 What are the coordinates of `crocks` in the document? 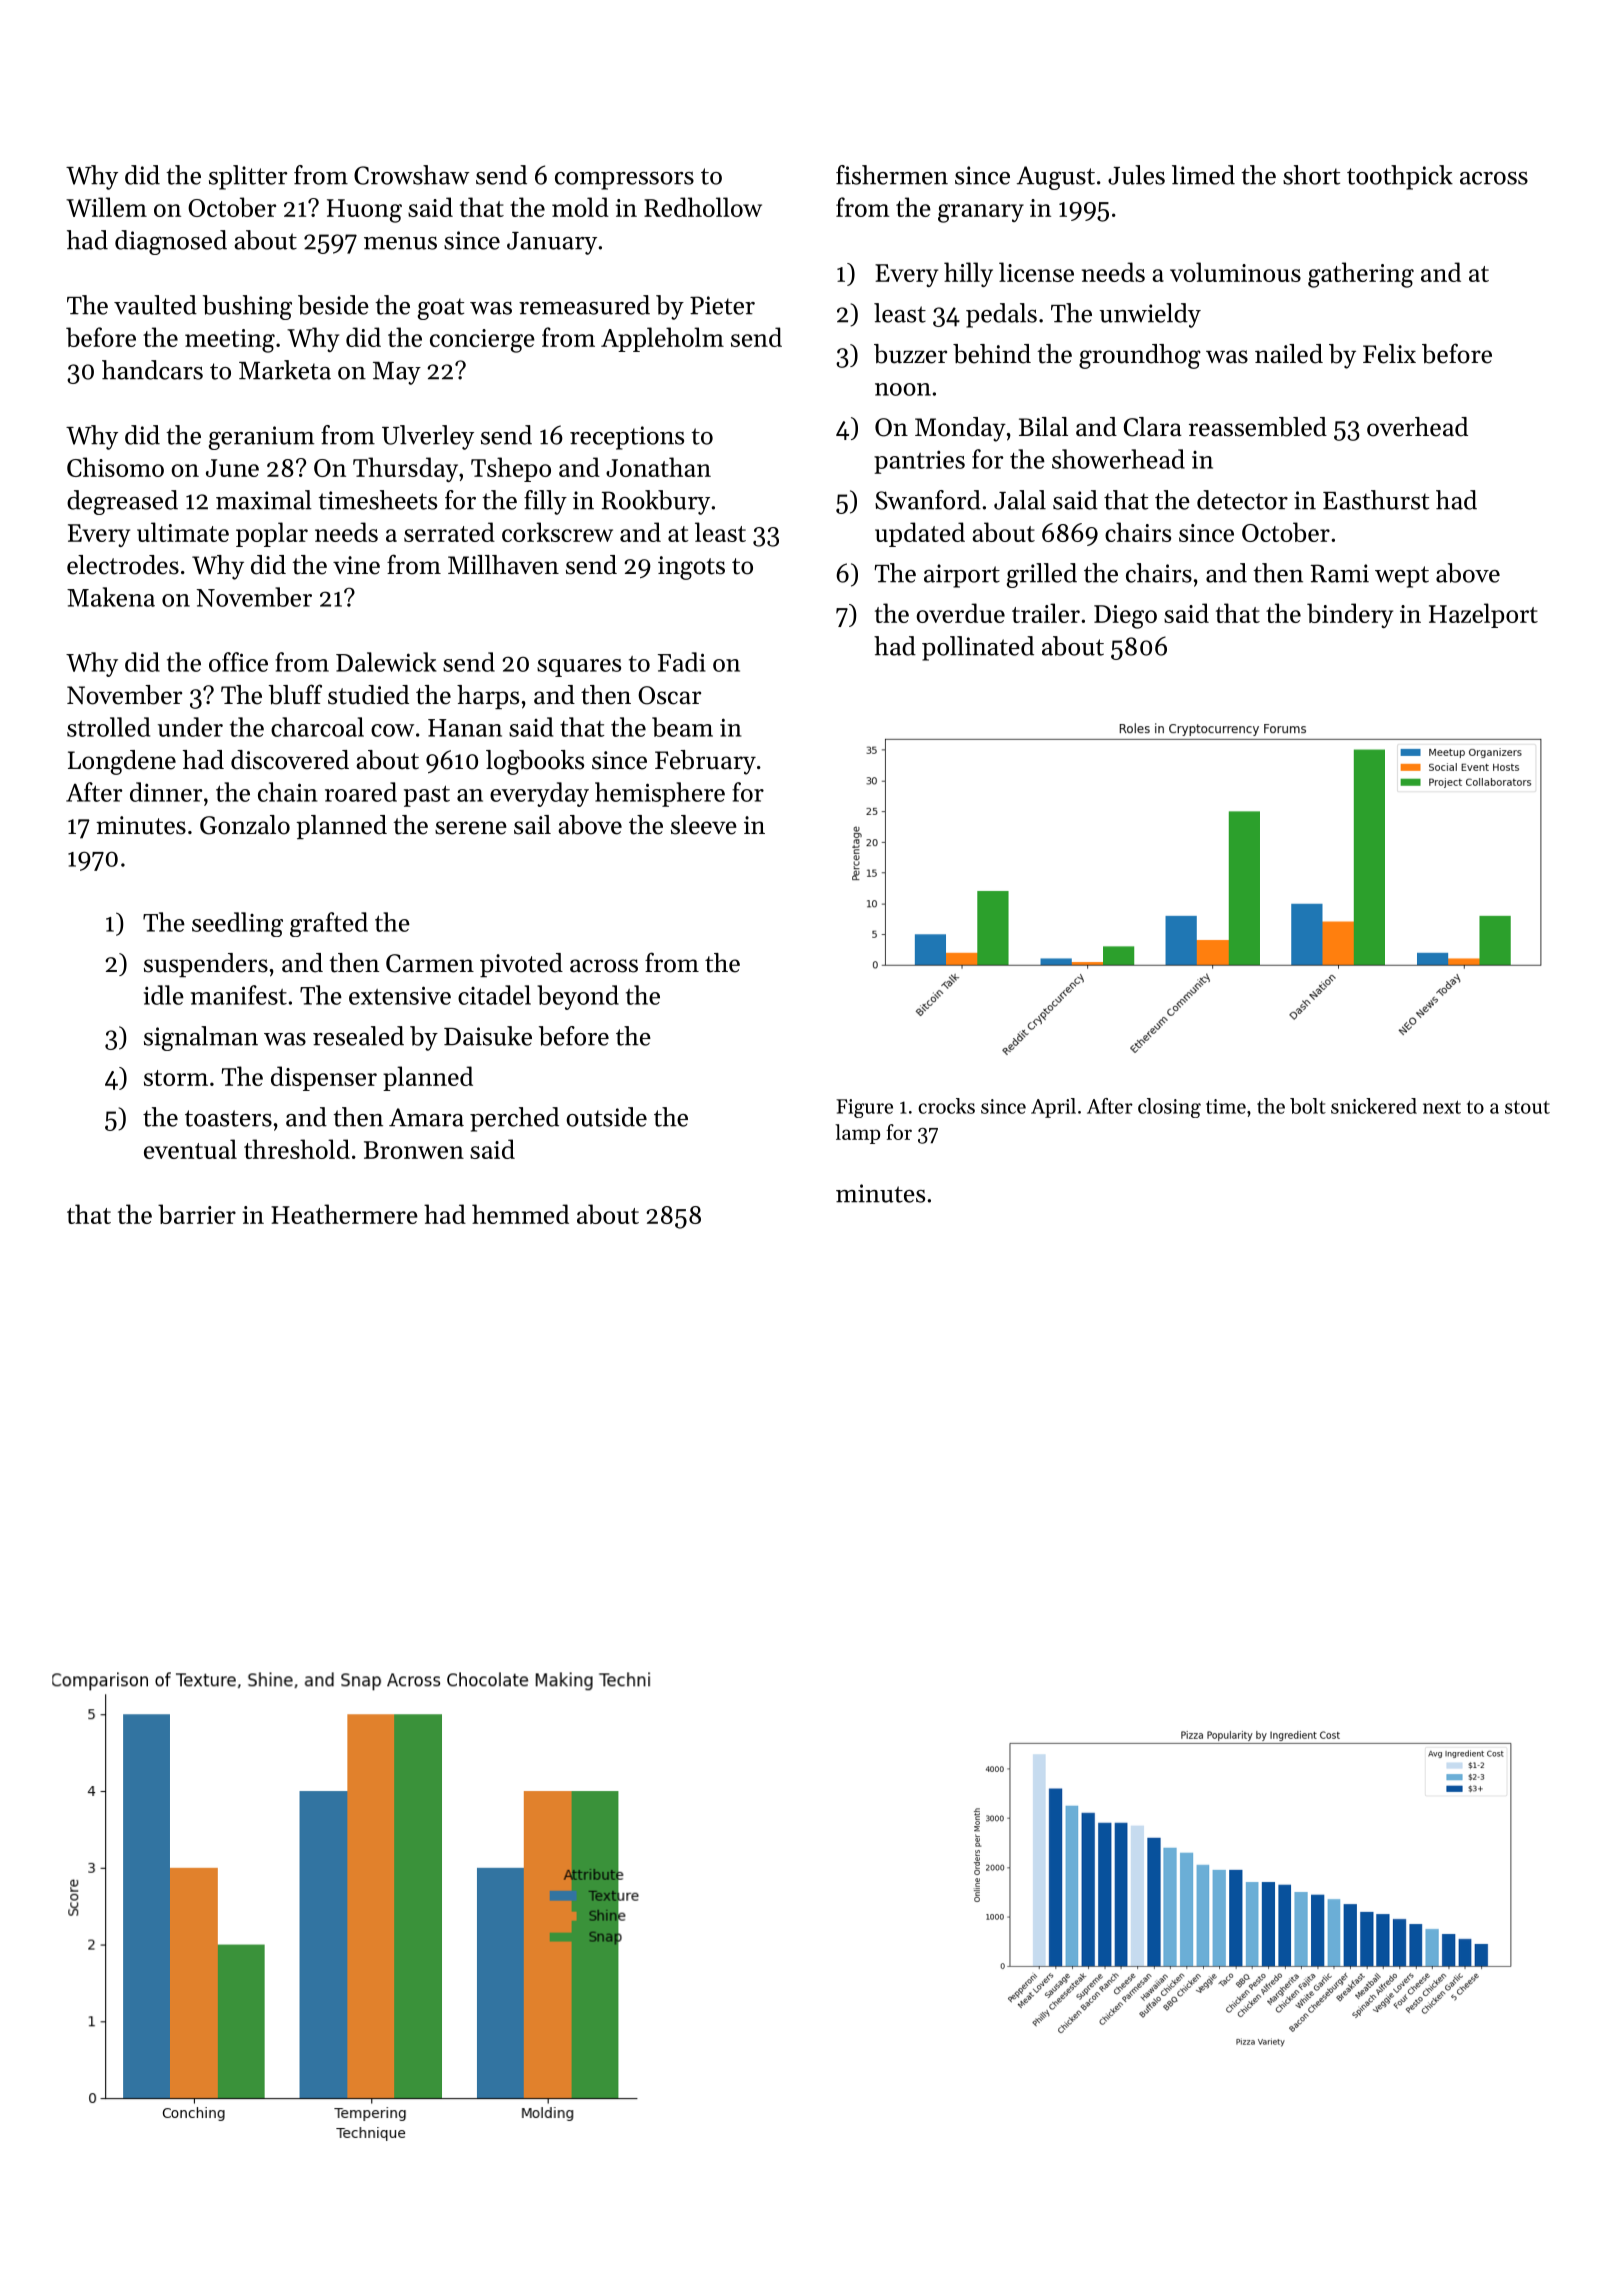 It's located at (946, 1106).
